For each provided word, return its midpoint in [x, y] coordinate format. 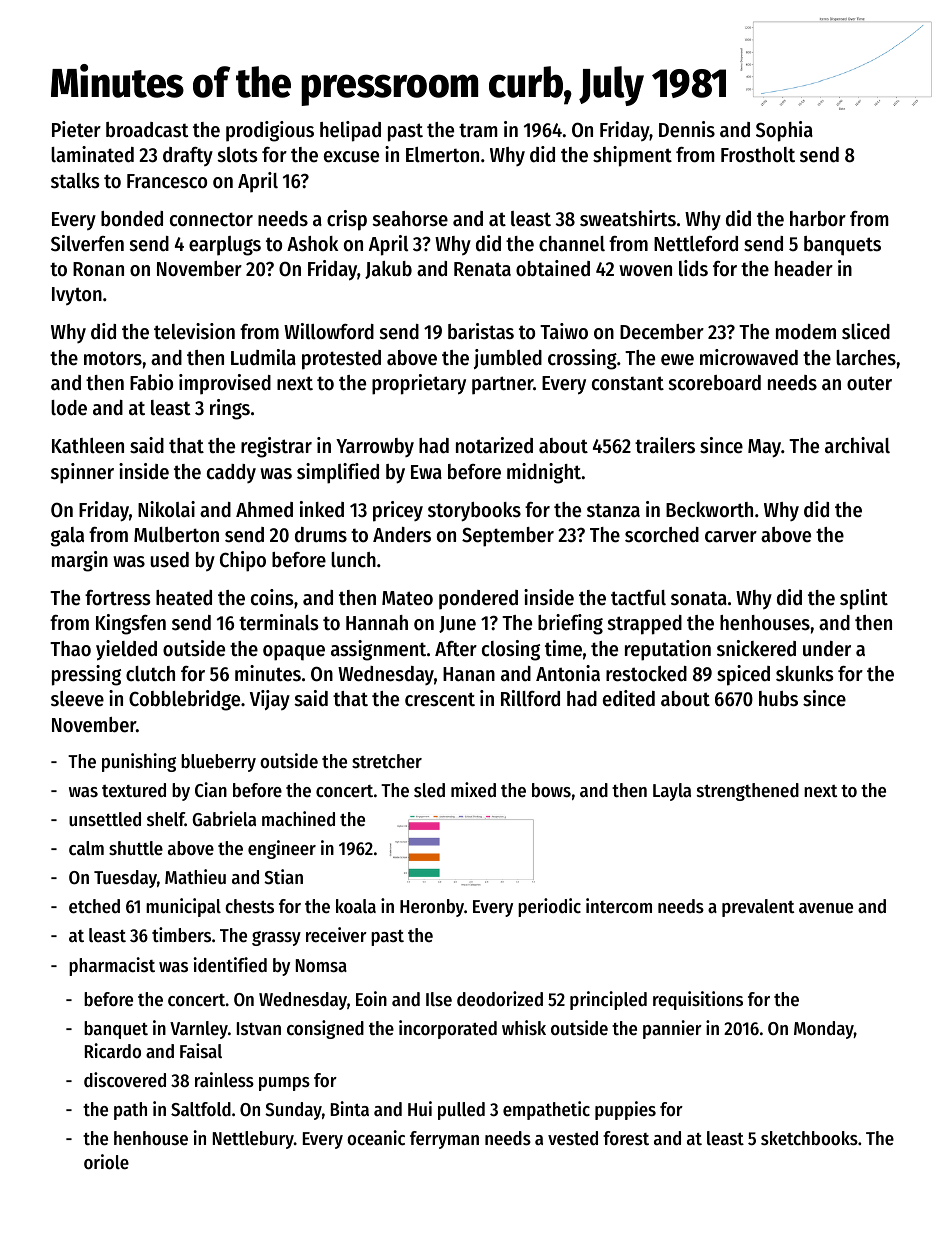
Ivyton [77, 296]
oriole [106, 1162]
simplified [338, 473]
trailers [665, 445]
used [169, 560]
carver [731, 537]
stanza [613, 510]
